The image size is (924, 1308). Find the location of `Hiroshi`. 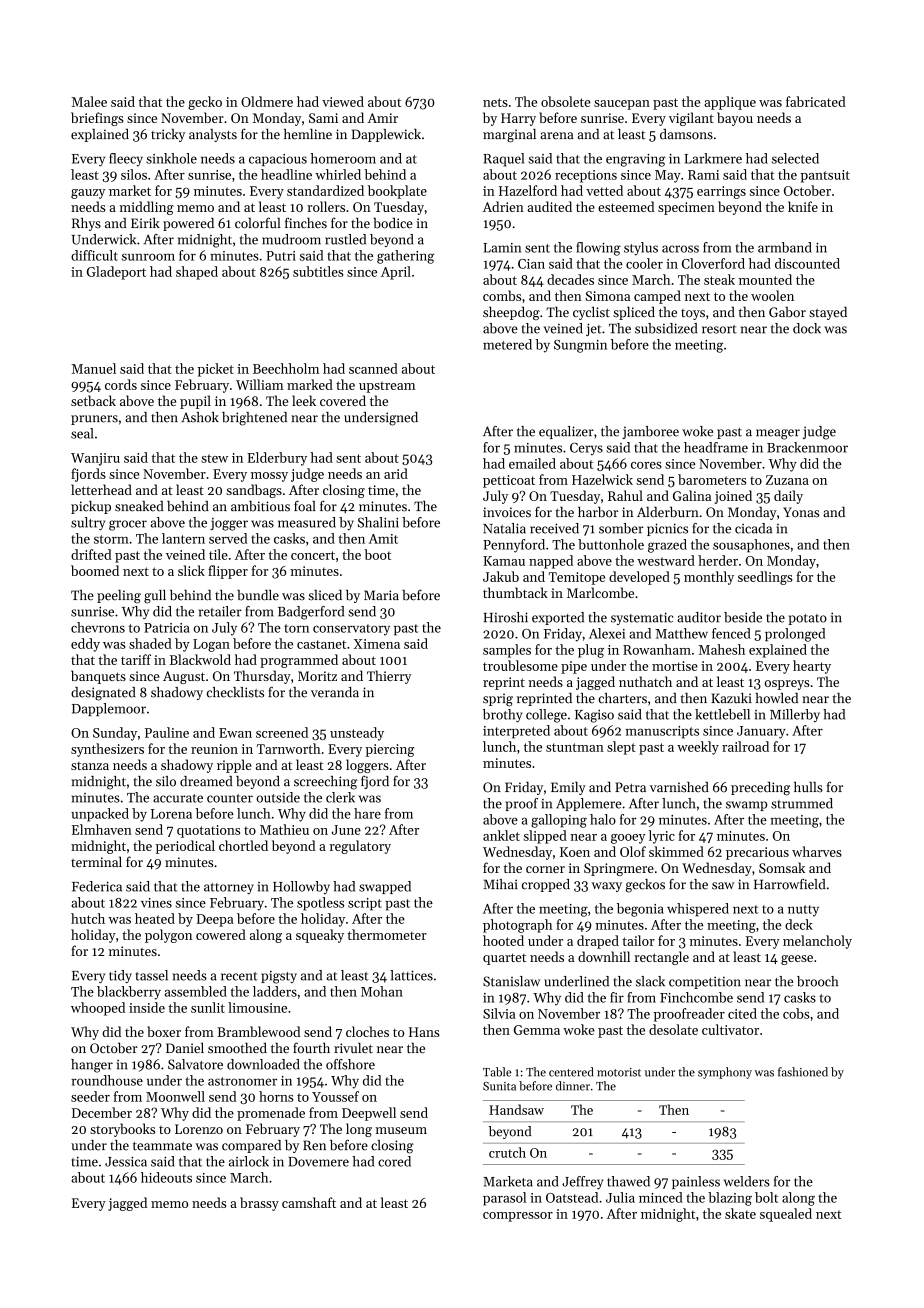

Hiroshi is located at coordinates (506, 617).
